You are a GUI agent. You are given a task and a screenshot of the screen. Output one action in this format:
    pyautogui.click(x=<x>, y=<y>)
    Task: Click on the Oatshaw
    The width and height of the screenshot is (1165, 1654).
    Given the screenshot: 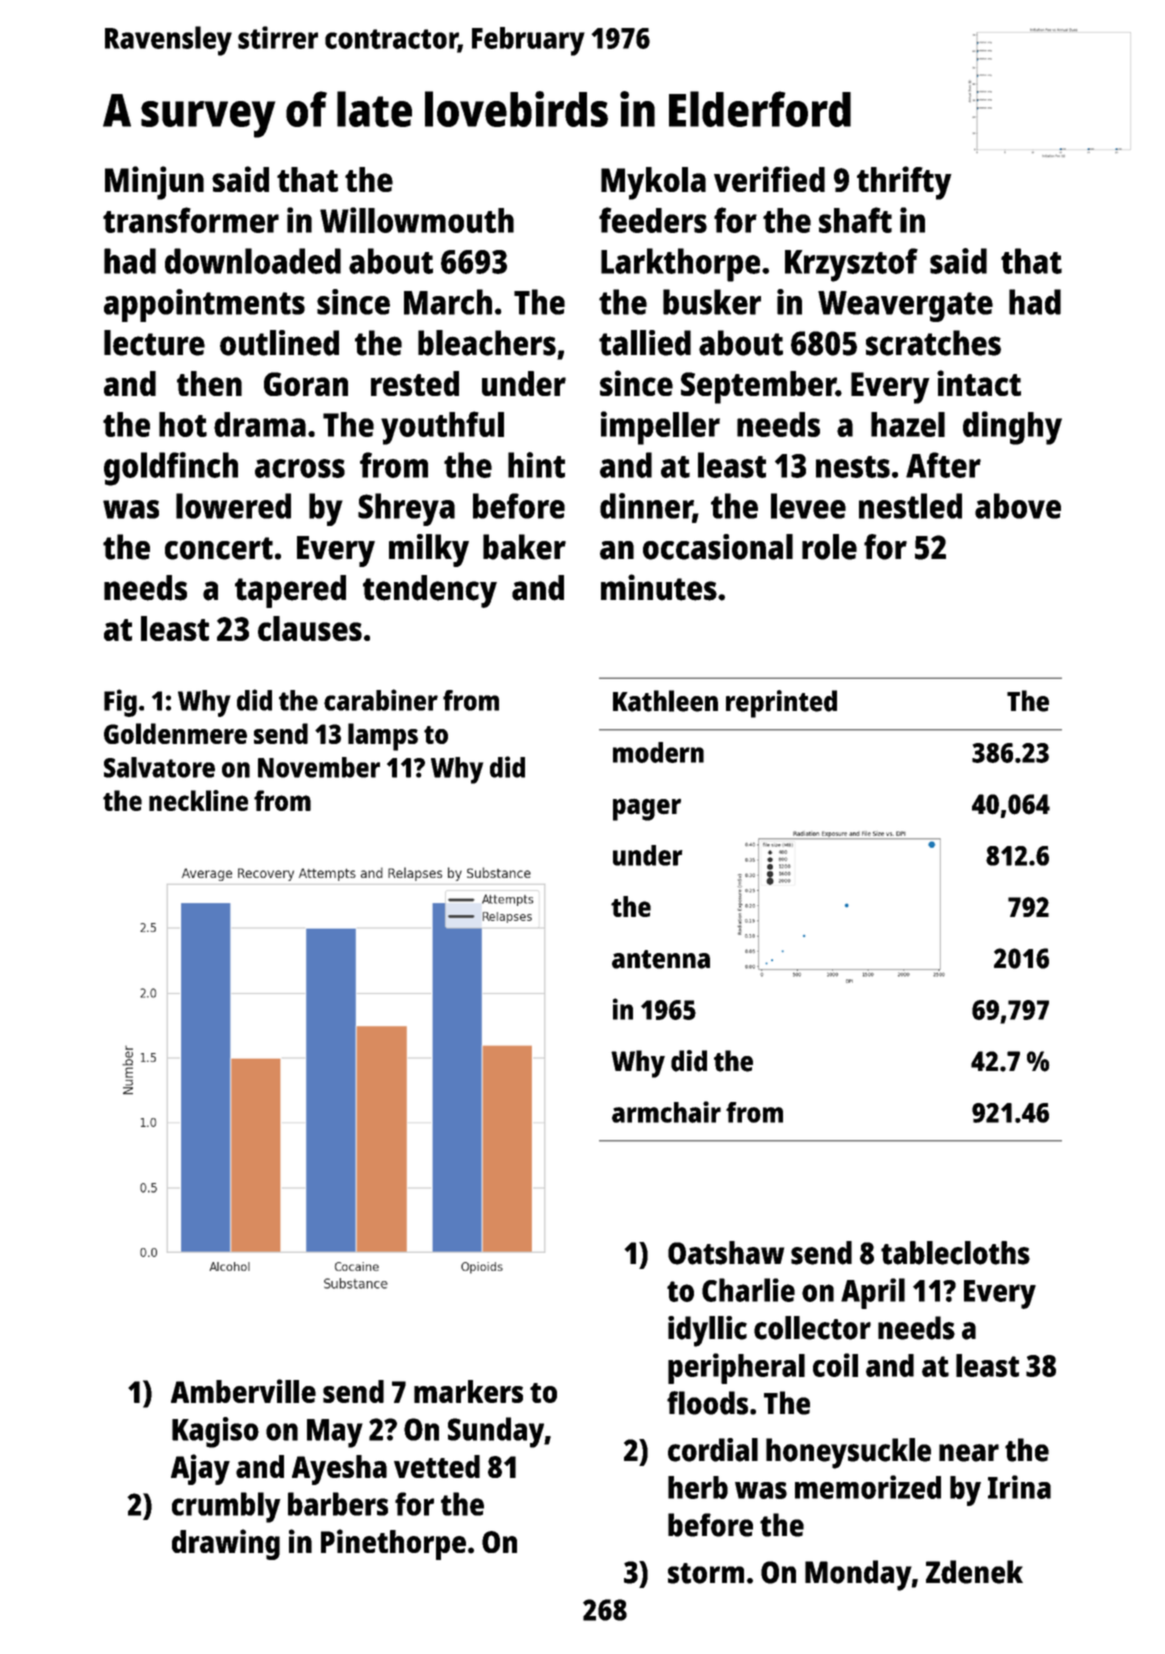 What is the action you would take?
    pyautogui.click(x=726, y=1253)
